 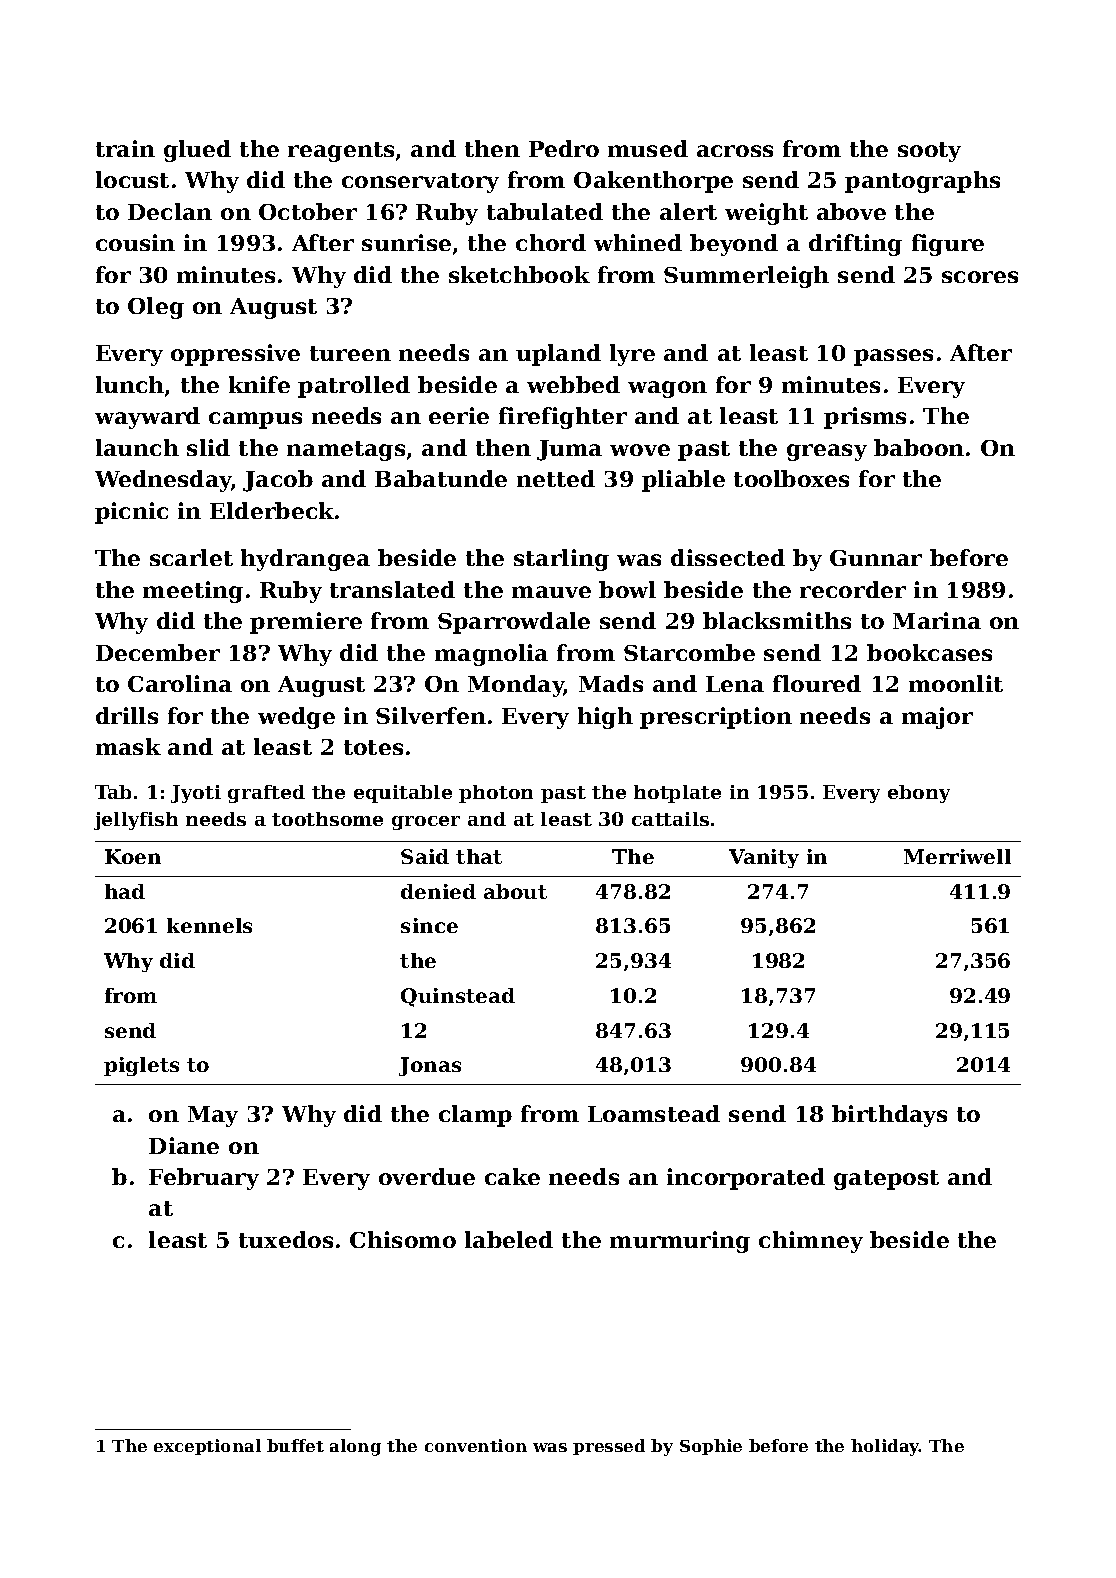 I want to click on dissected, so click(x=728, y=557).
